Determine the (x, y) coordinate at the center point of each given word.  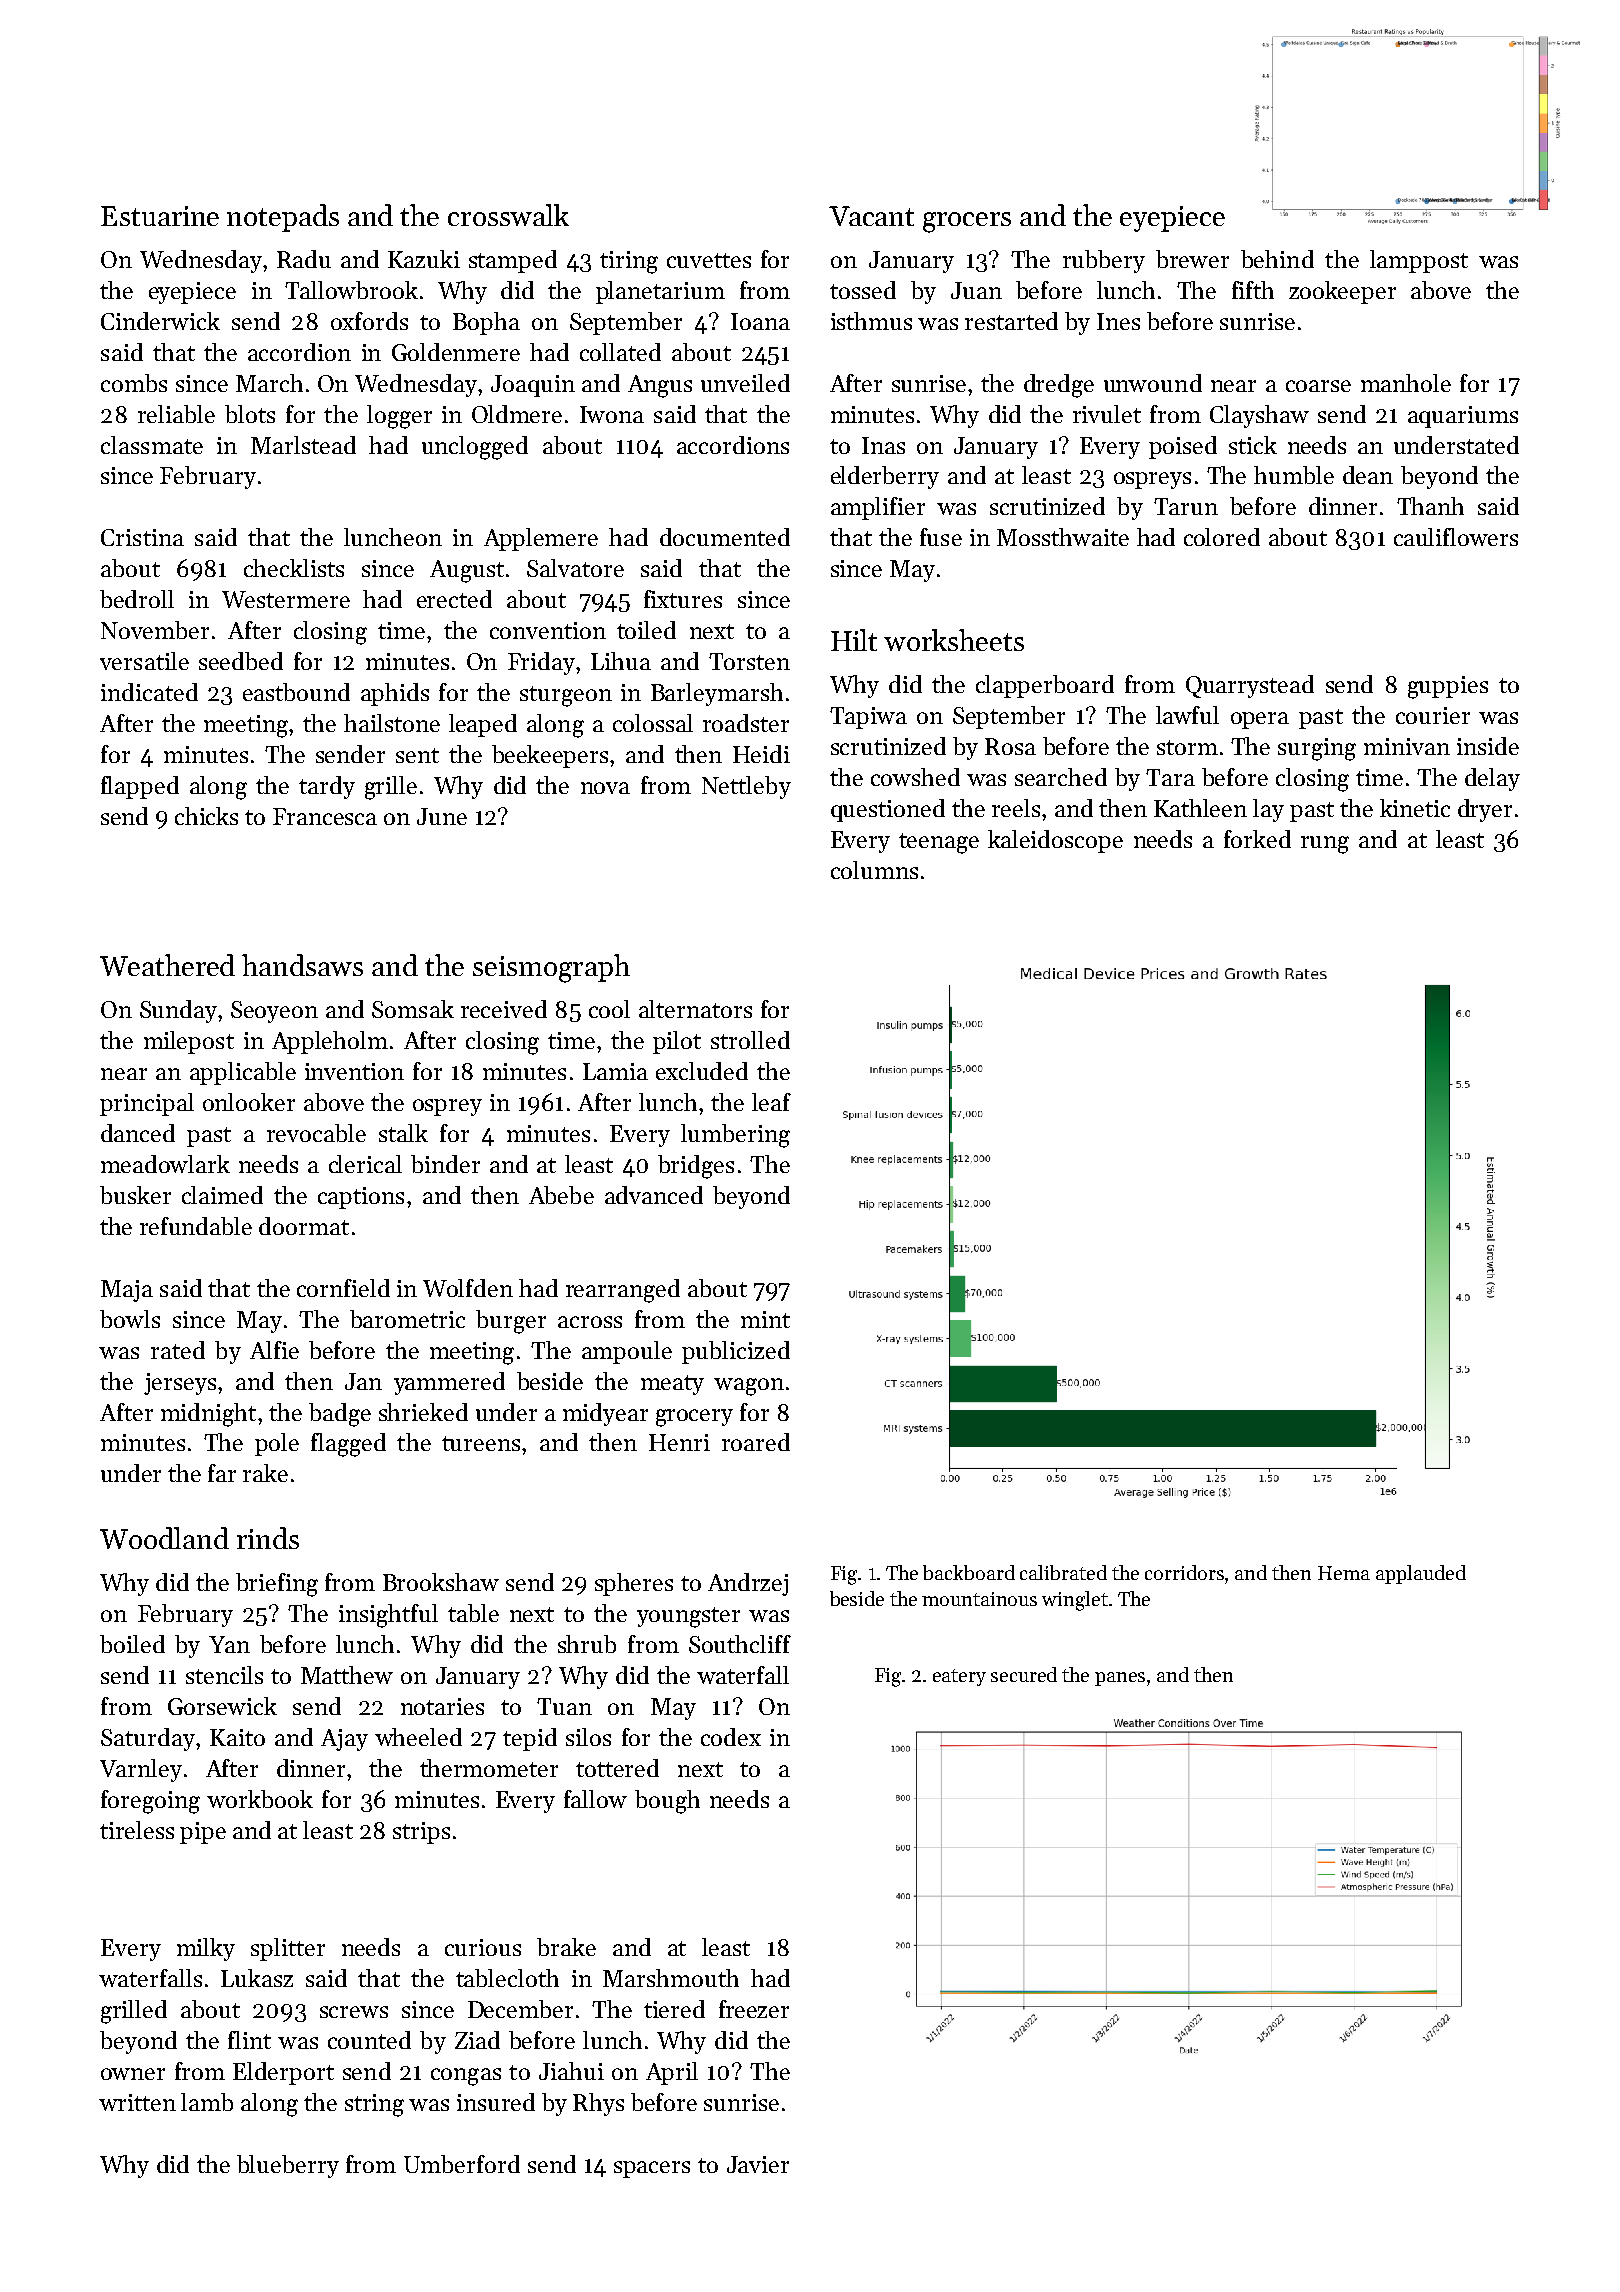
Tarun (1186, 506)
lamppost (1419, 261)
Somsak (413, 1009)
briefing (277, 1585)
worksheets (954, 640)
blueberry (288, 2166)
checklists (294, 568)
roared (756, 1442)
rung (1325, 845)
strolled (750, 1040)
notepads (283, 218)
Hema (1344, 1573)
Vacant (871, 216)
